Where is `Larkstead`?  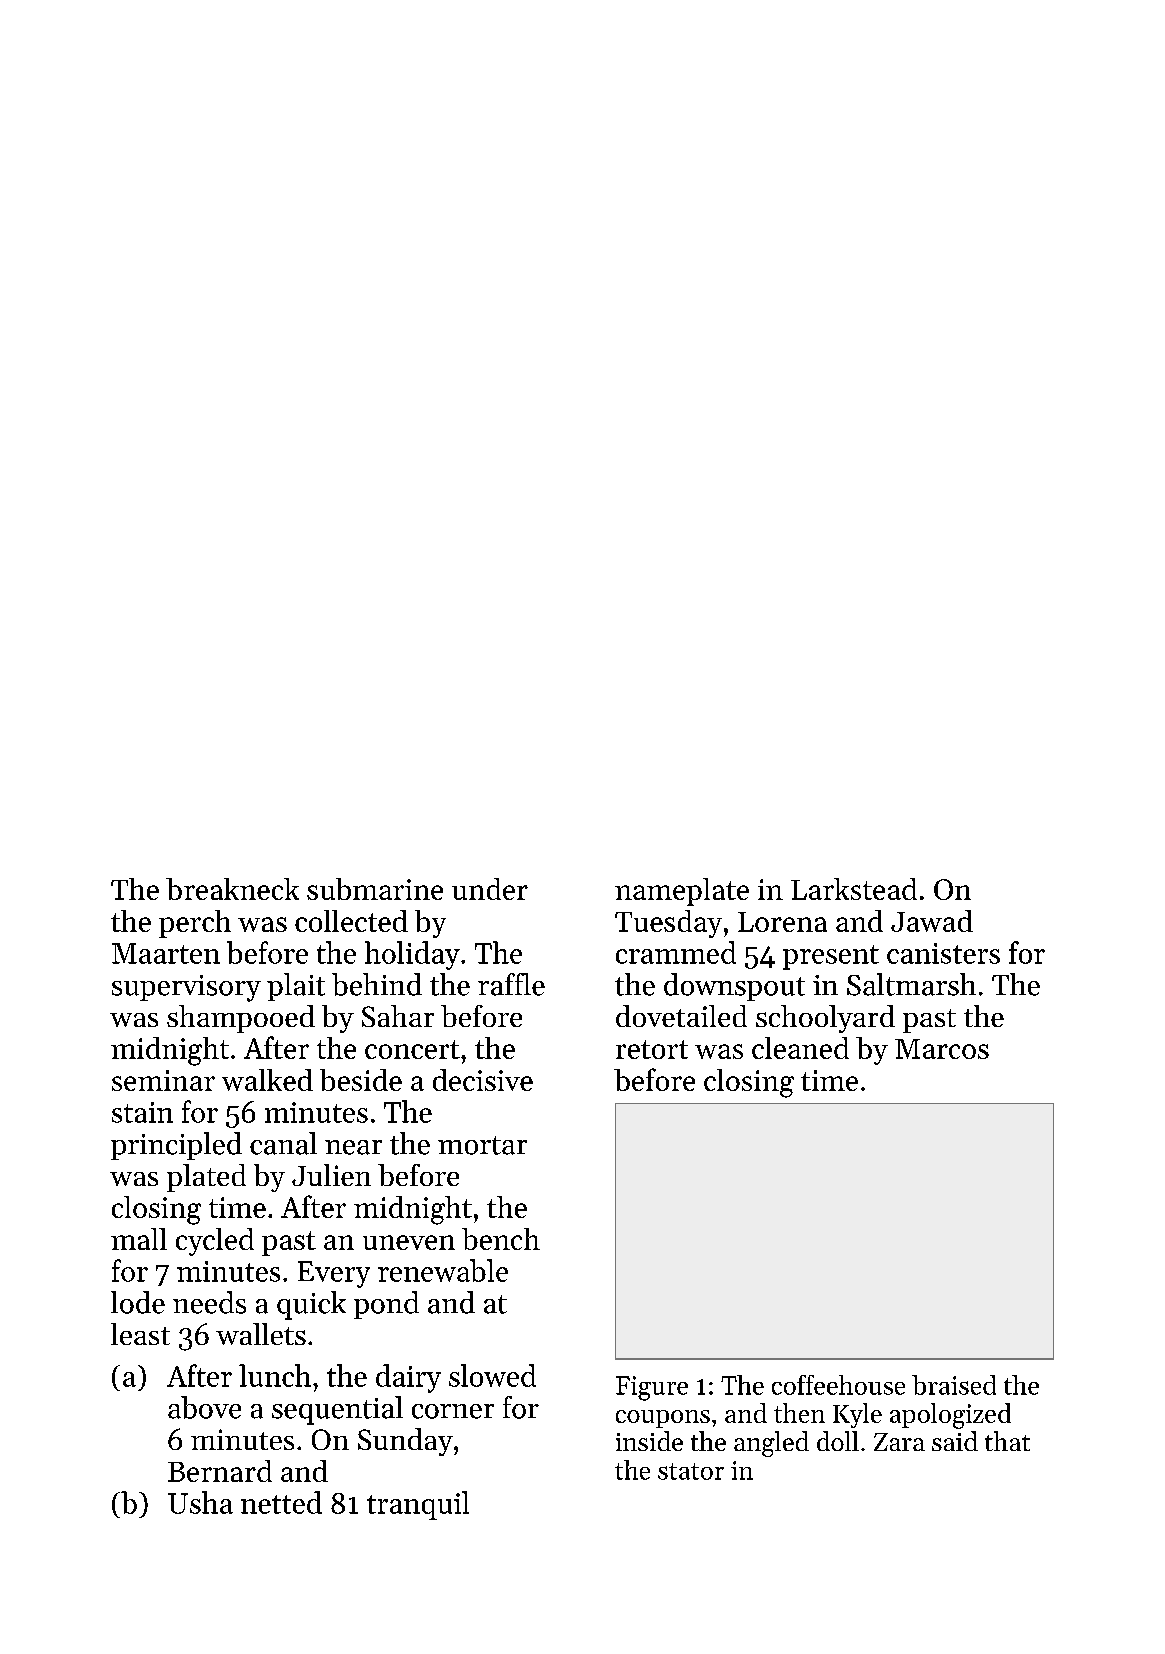 Larkstead is located at coordinates (854, 889).
